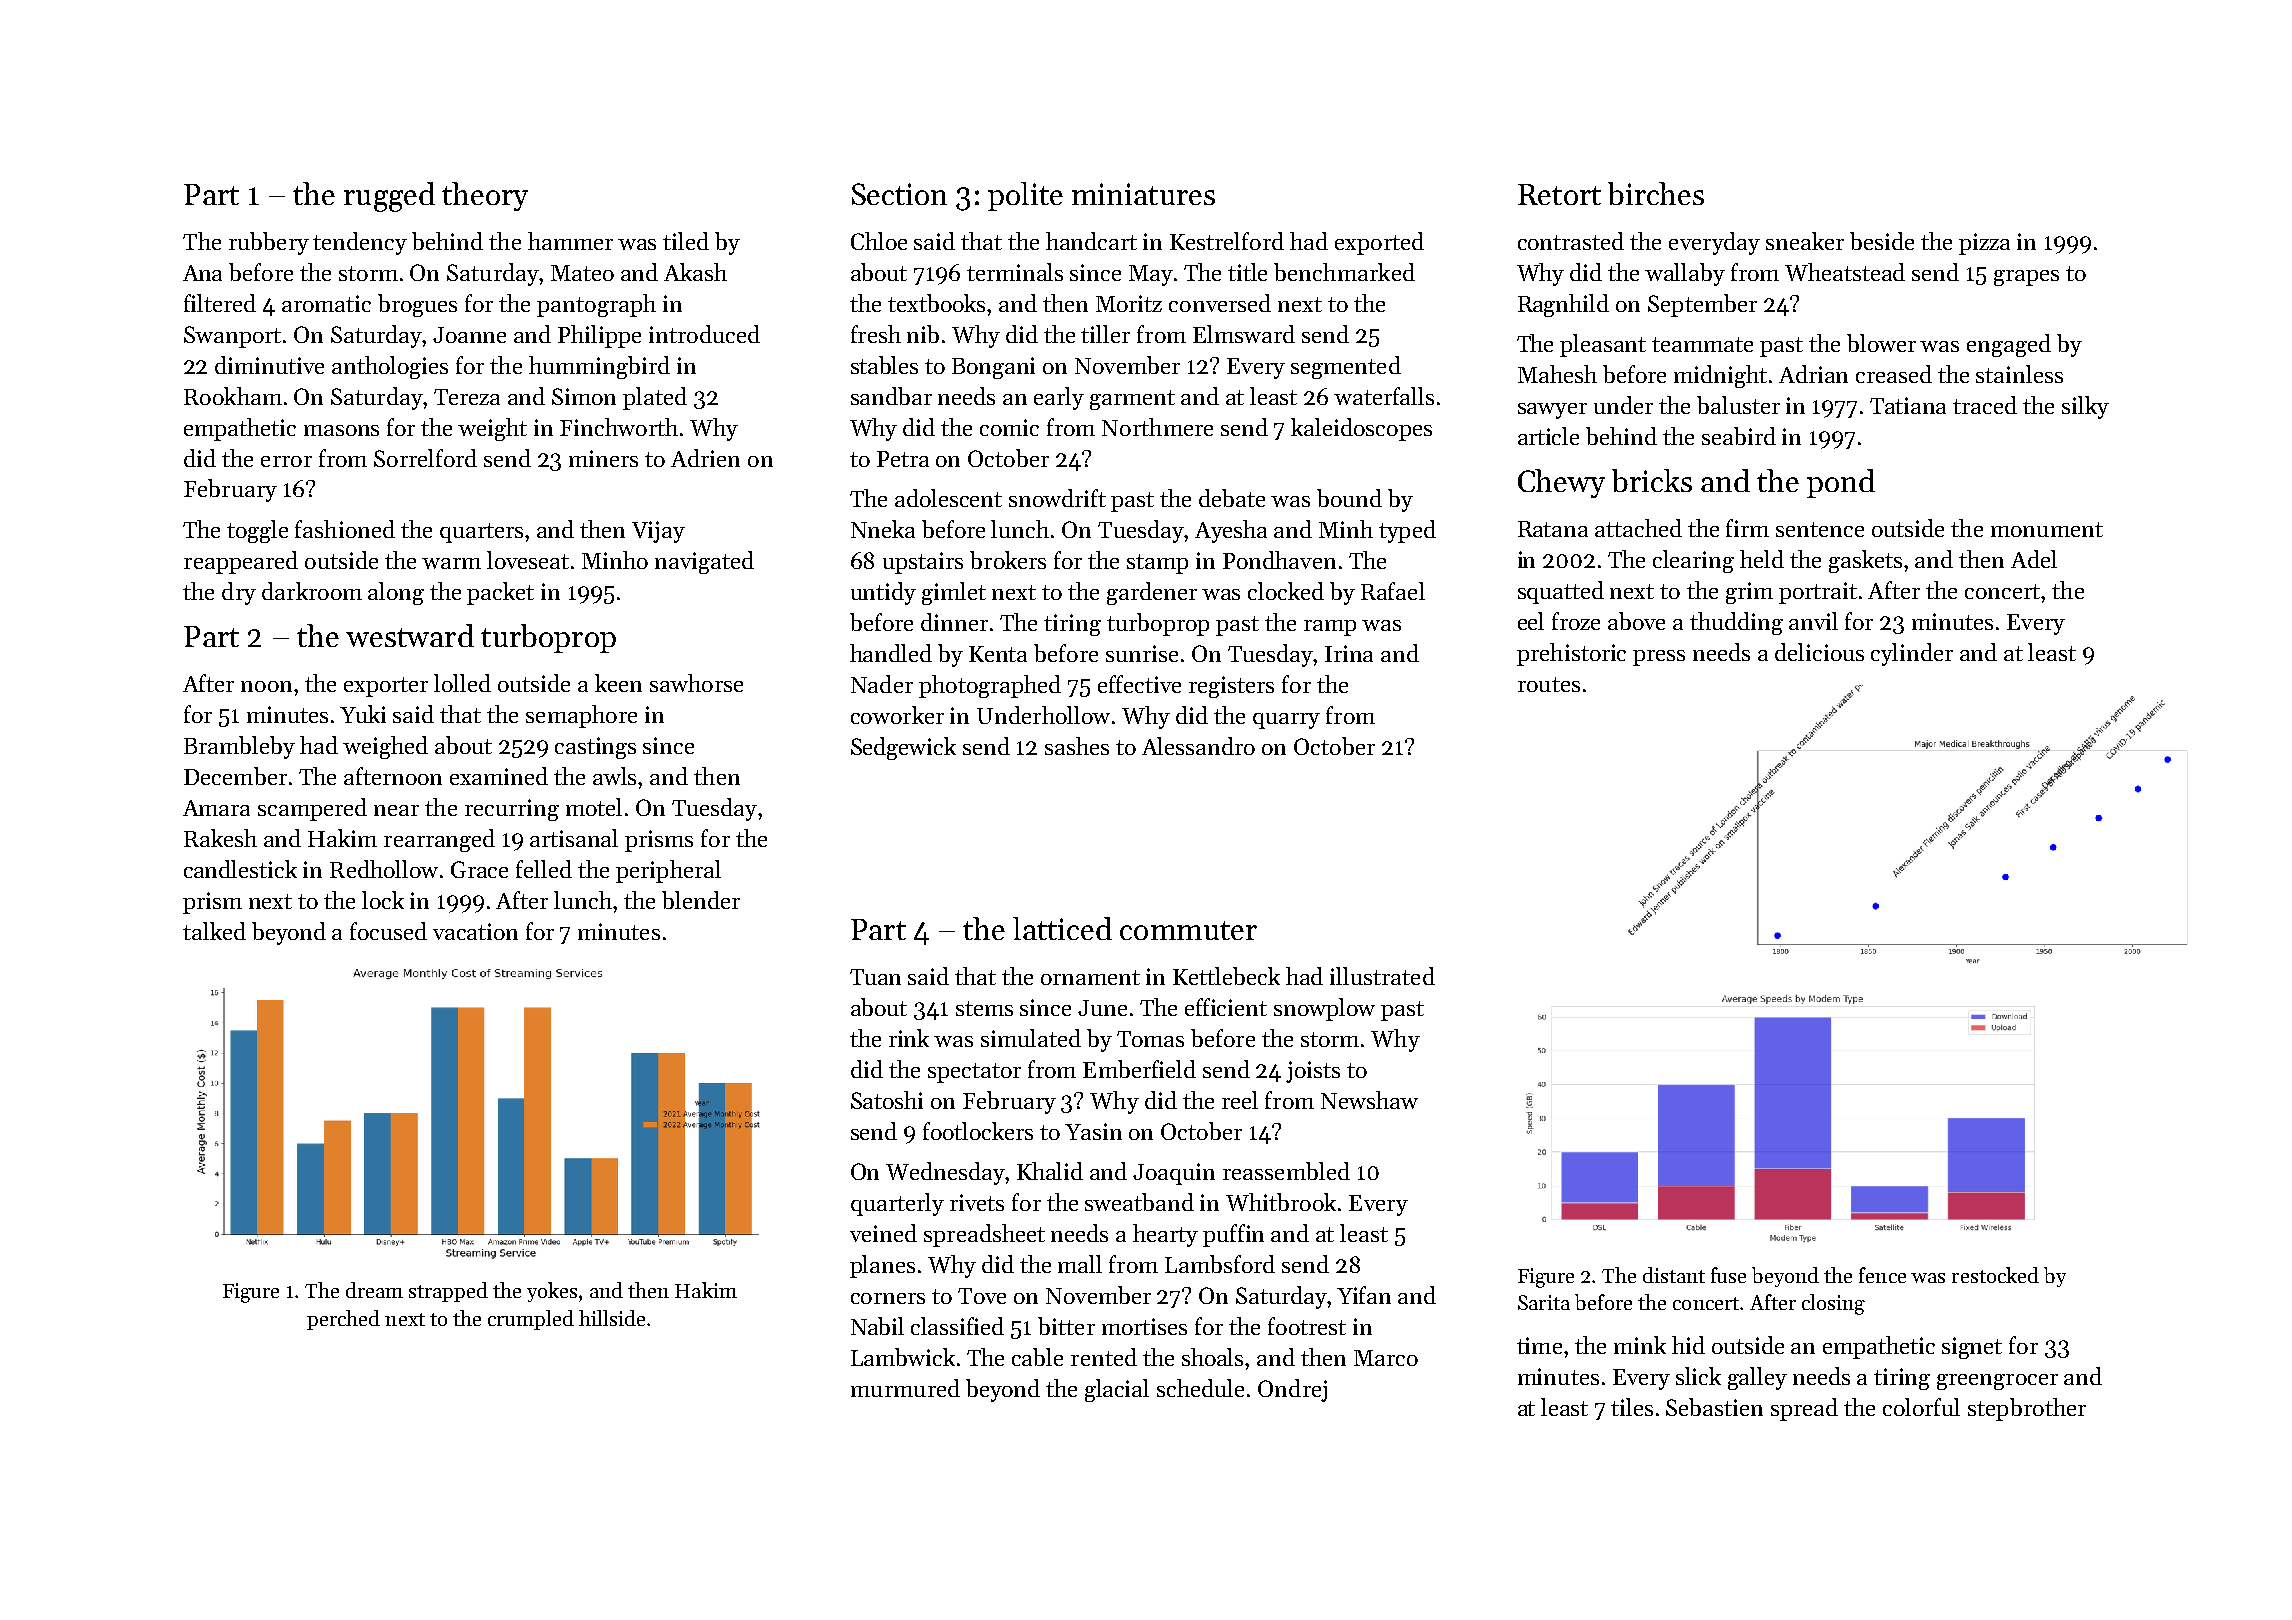  I want to click on perched, so click(343, 1320).
